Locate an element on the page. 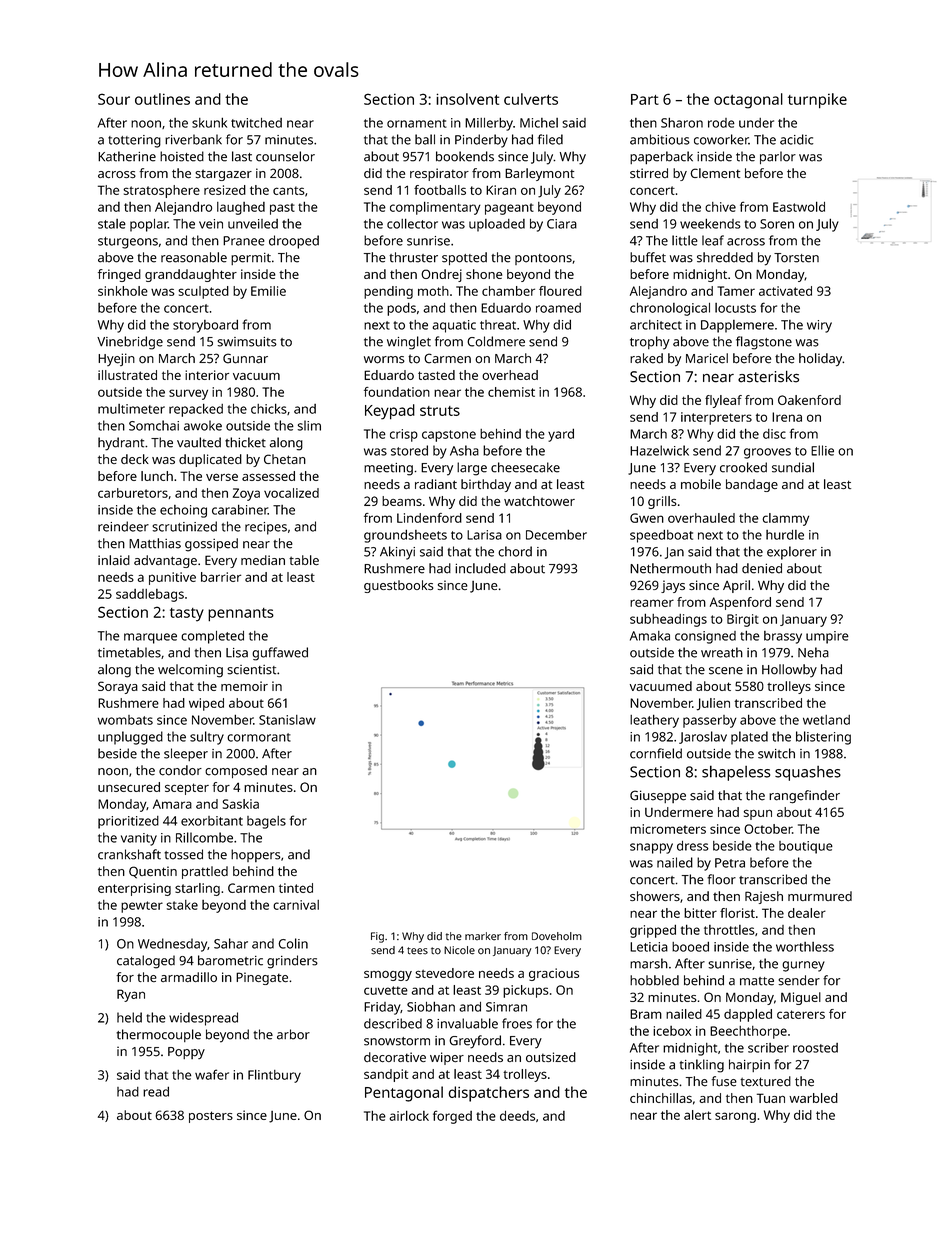  moth is located at coordinates (433, 291).
